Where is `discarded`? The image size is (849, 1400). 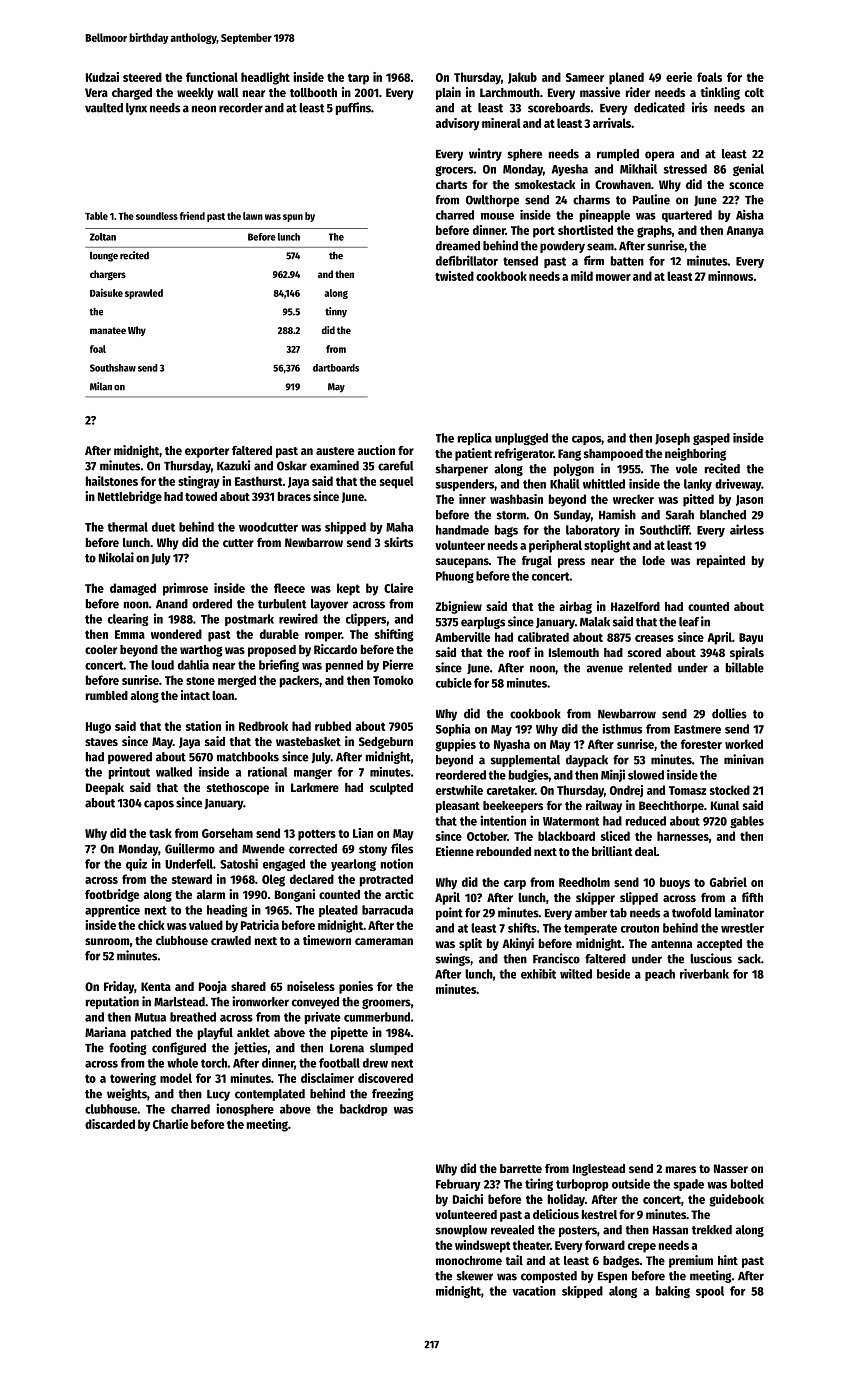
discarded is located at coordinates (110, 1124).
